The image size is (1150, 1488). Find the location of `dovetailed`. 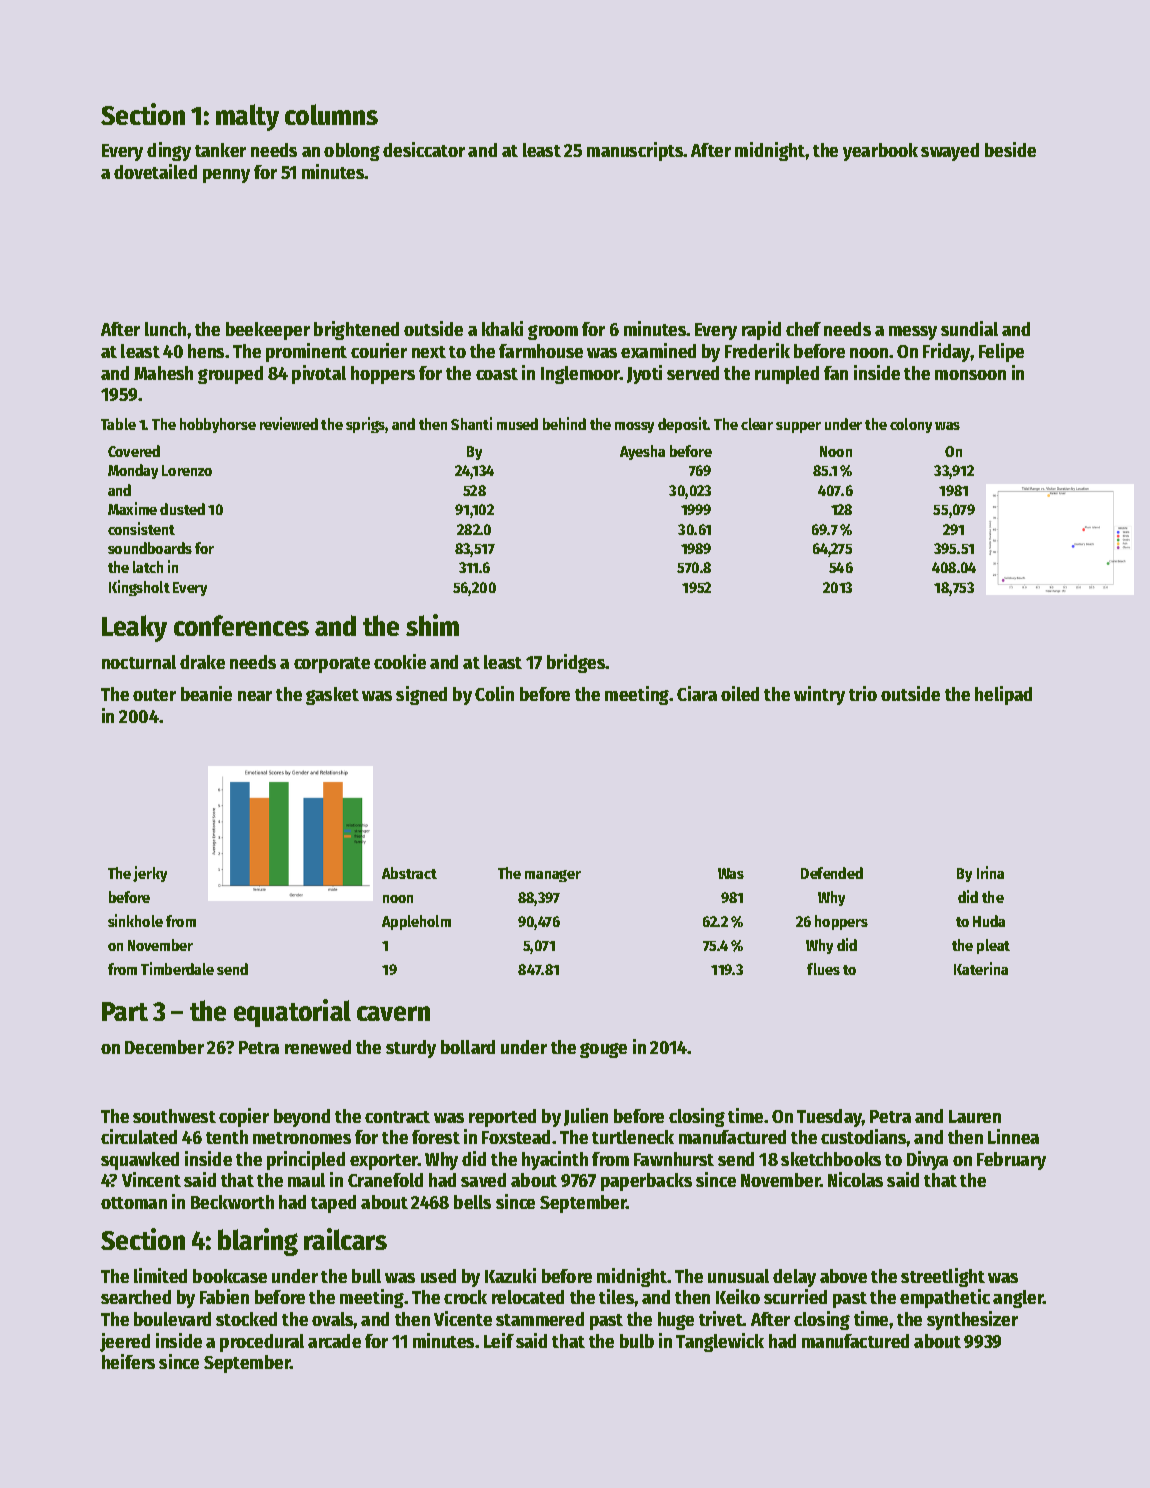

dovetailed is located at coordinates (155, 171).
